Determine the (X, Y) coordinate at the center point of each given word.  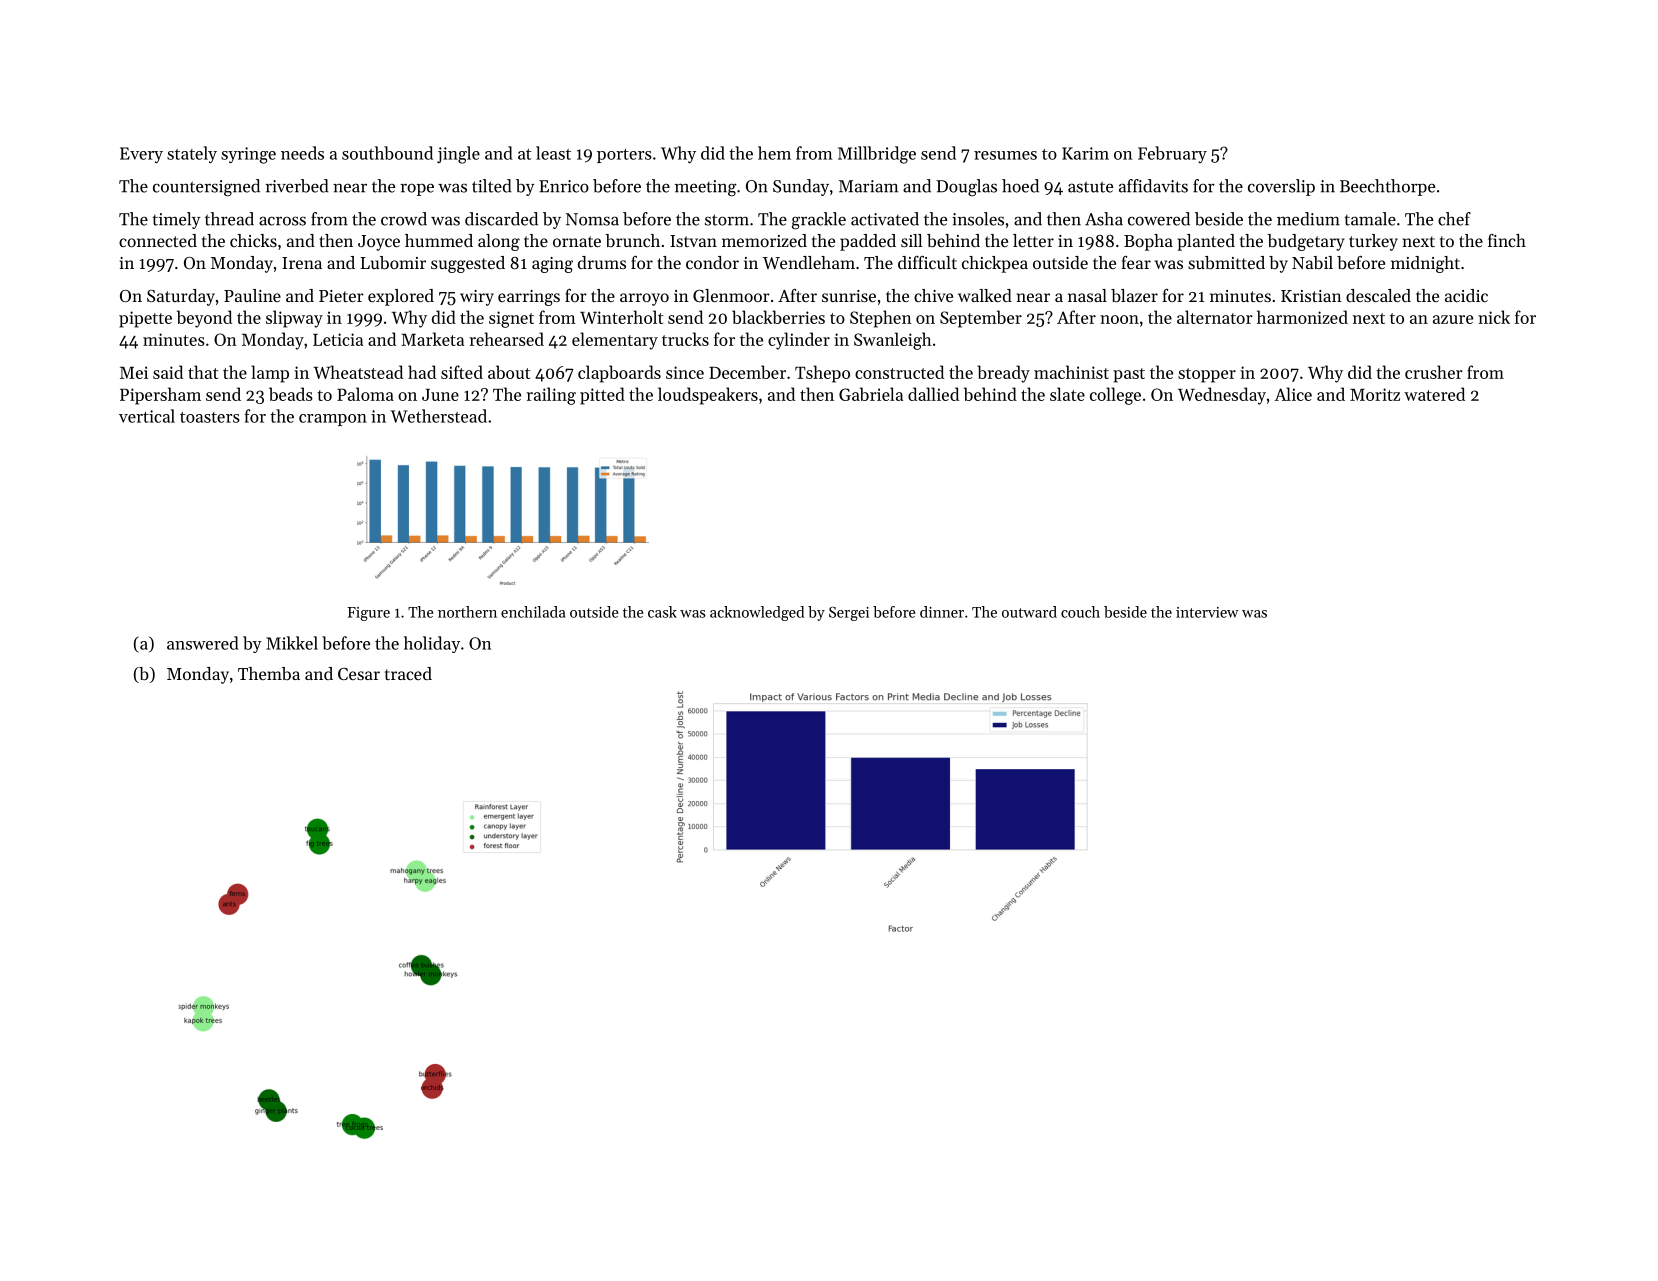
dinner (942, 612)
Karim (1085, 153)
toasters (210, 417)
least (553, 153)
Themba (269, 673)
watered (1434, 394)
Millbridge (877, 155)
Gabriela (871, 394)
